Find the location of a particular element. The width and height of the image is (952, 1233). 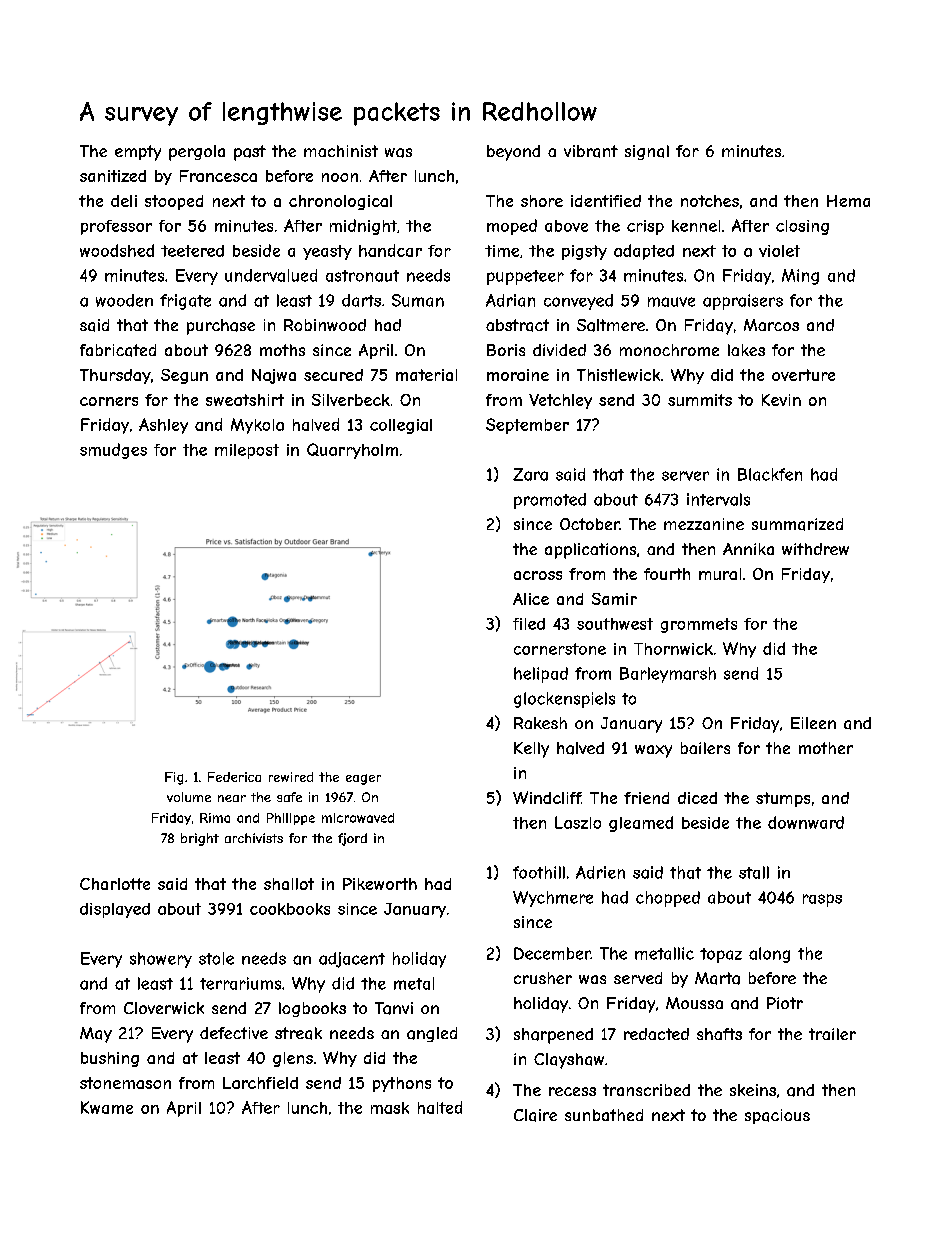

smudges is located at coordinates (113, 451).
